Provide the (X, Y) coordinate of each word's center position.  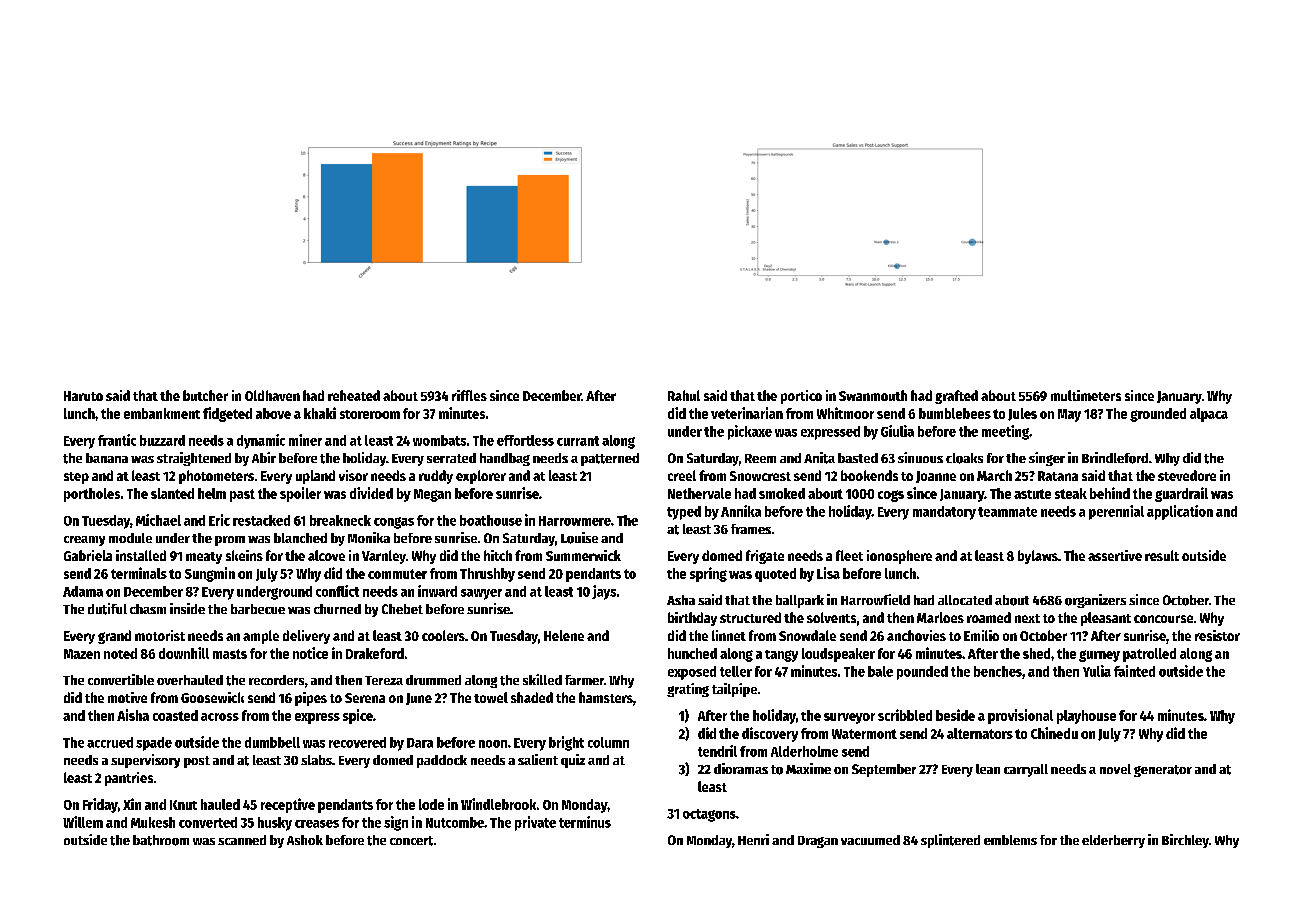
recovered (357, 742)
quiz (573, 761)
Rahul (684, 395)
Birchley (1185, 841)
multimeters (1086, 395)
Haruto (83, 396)
